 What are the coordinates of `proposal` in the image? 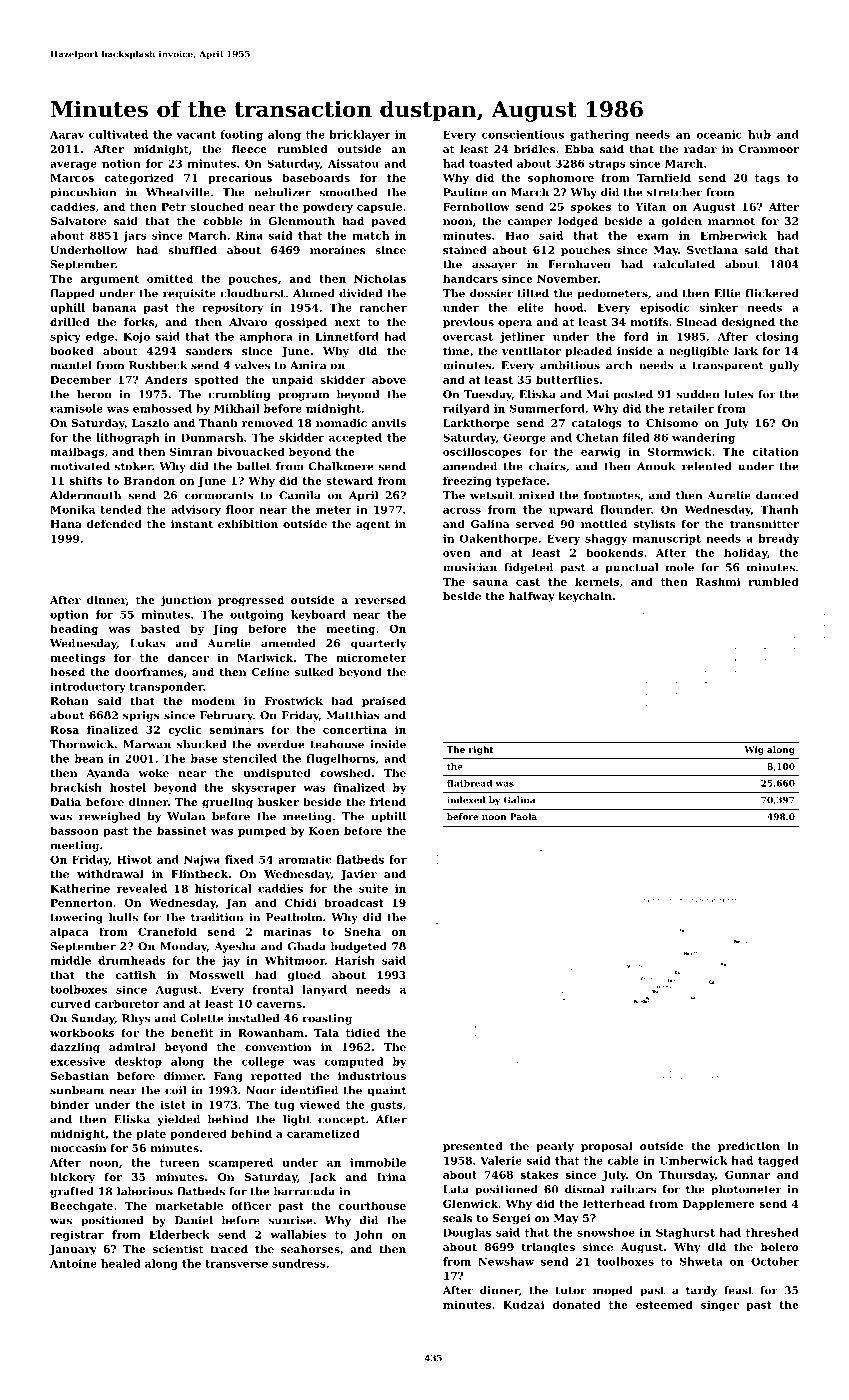 It's located at (607, 1147).
